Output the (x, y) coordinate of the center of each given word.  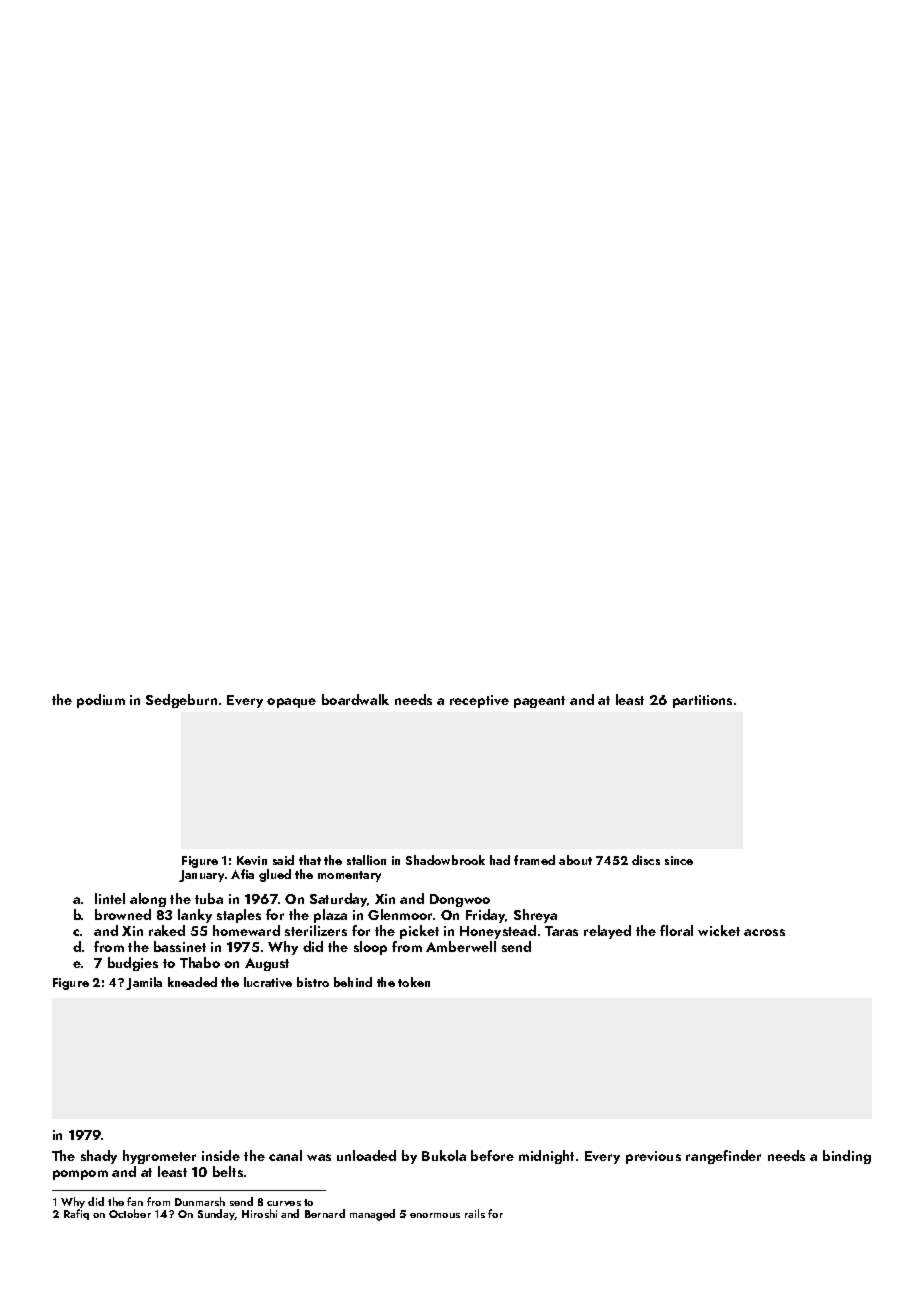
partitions (702, 701)
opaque (291, 703)
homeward (246, 930)
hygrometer (159, 1157)
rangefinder (723, 1157)
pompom (80, 1175)
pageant (539, 702)
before (492, 1155)
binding (847, 1157)
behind (353, 982)
